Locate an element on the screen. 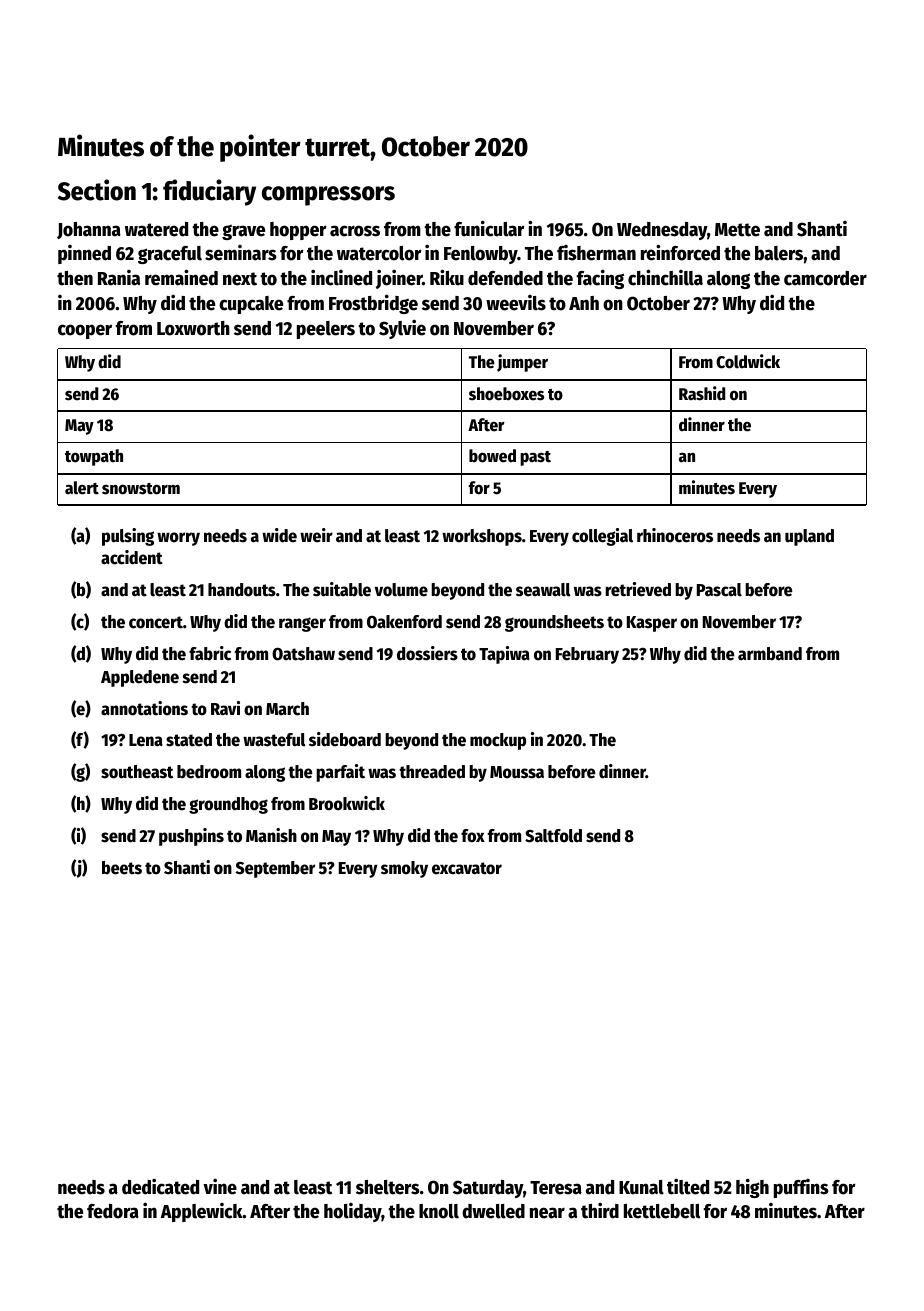  past is located at coordinates (535, 458).
